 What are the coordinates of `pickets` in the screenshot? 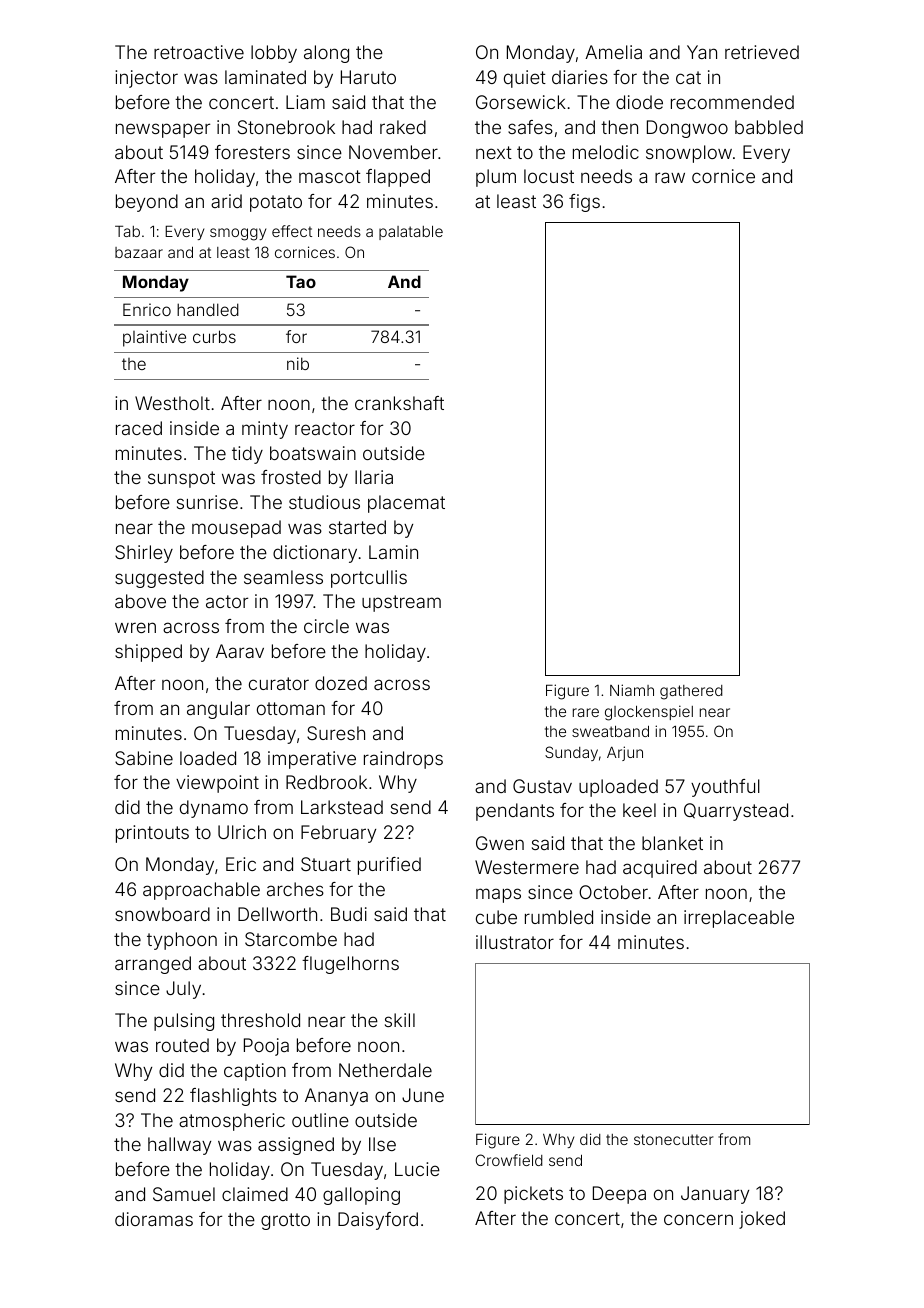 It's located at (533, 1195).
